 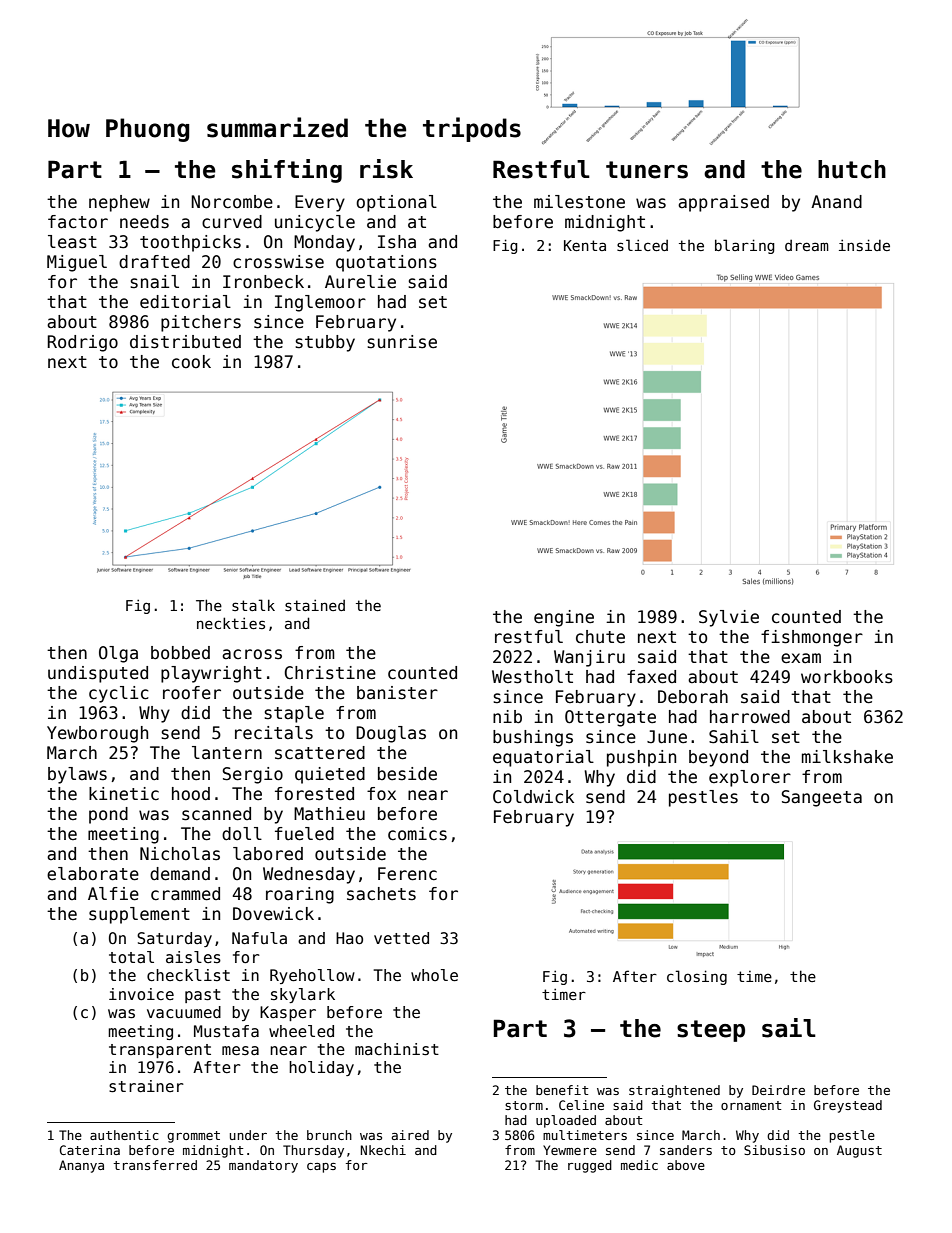 I want to click on Rodrigo, so click(x=83, y=343).
